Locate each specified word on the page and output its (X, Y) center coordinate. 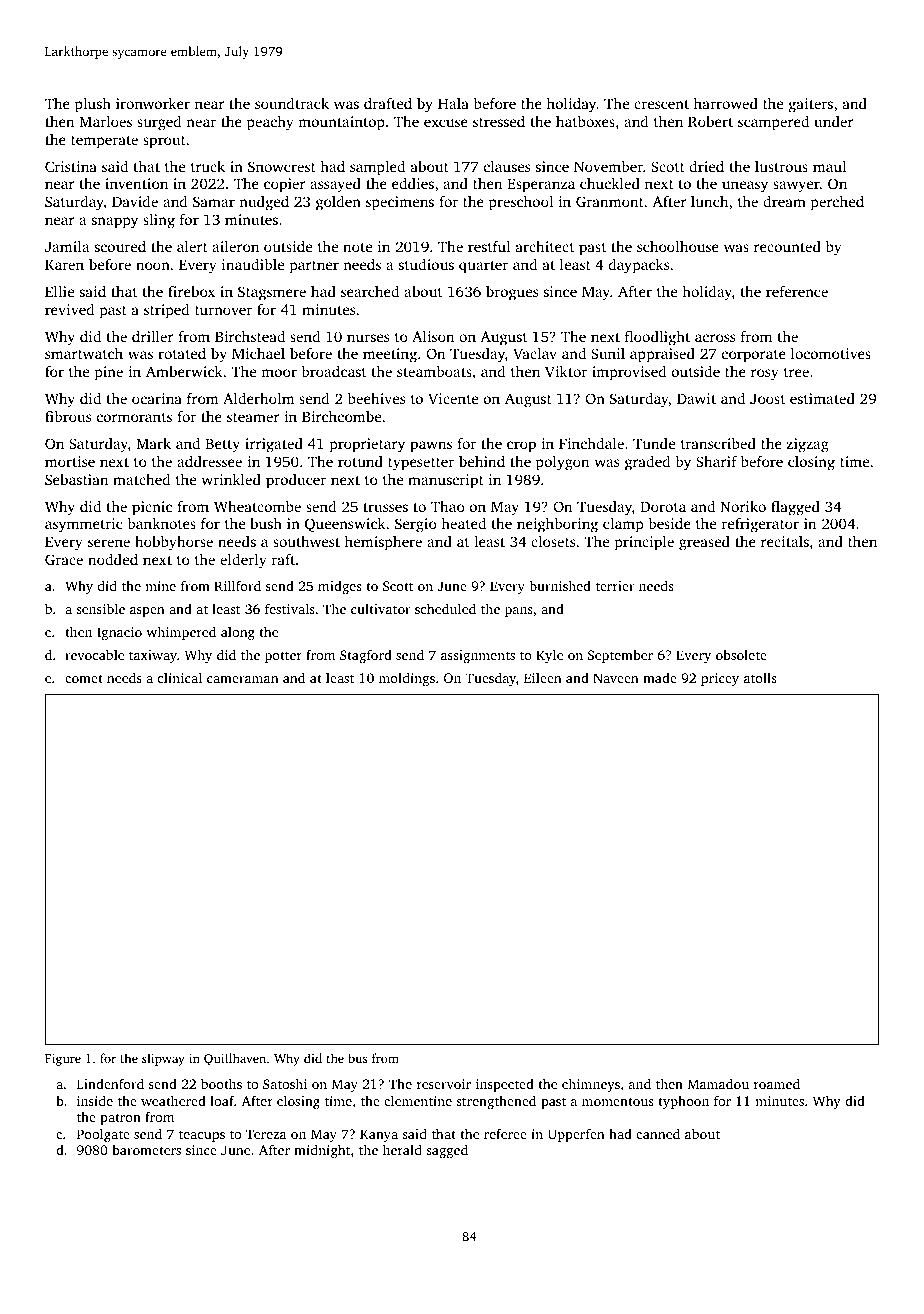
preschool (521, 203)
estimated (822, 398)
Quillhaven (235, 1059)
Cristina (71, 166)
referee (505, 1133)
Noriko (743, 506)
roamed (777, 1083)
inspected (505, 1085)
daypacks (639, 266)
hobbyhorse (174, 543)
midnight (322, 1151)
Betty (223, 445)
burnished (560, 585)
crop (521, 447)
